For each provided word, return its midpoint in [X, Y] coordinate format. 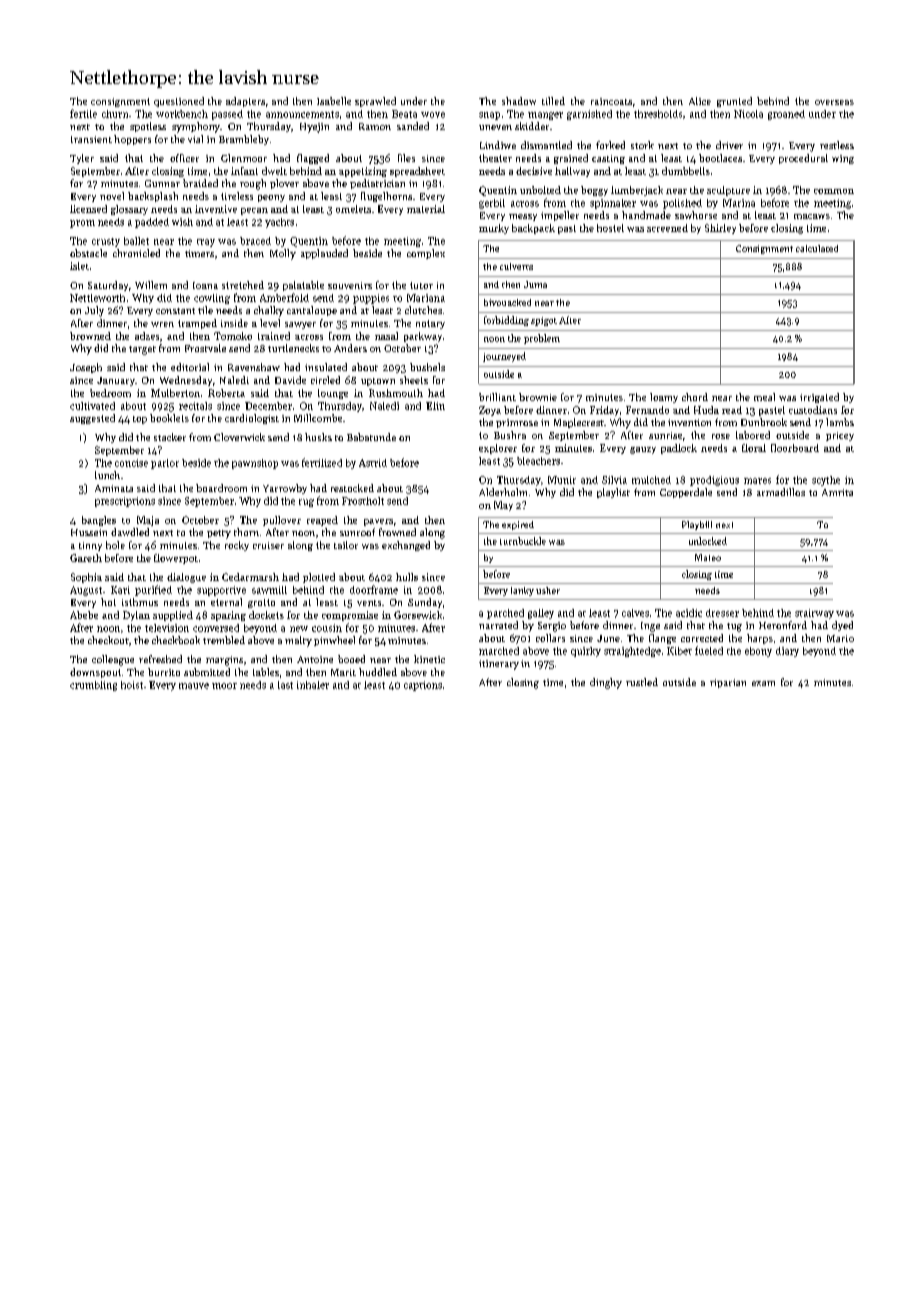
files [406, 158]
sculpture [728, 191]
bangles [99, 521]
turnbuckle [523, 541]
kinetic [429, 659]
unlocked [708, 541]
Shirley [720, 229]
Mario [840, 638]
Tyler [82, 159]
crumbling [93, 686]
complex [426, 254]
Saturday [108, 286]
